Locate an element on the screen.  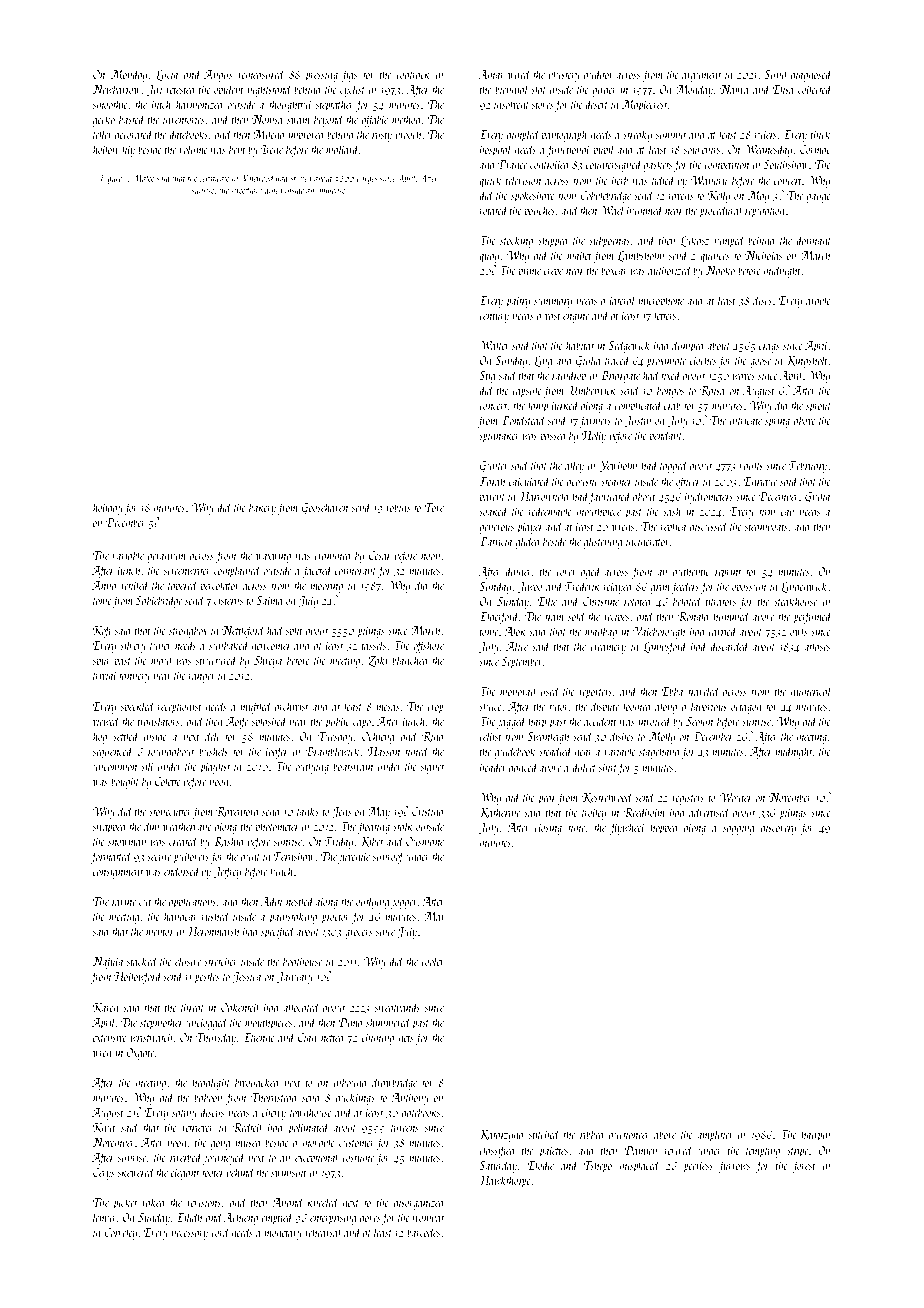
Corveley is located at coordinates (120, 1233).
